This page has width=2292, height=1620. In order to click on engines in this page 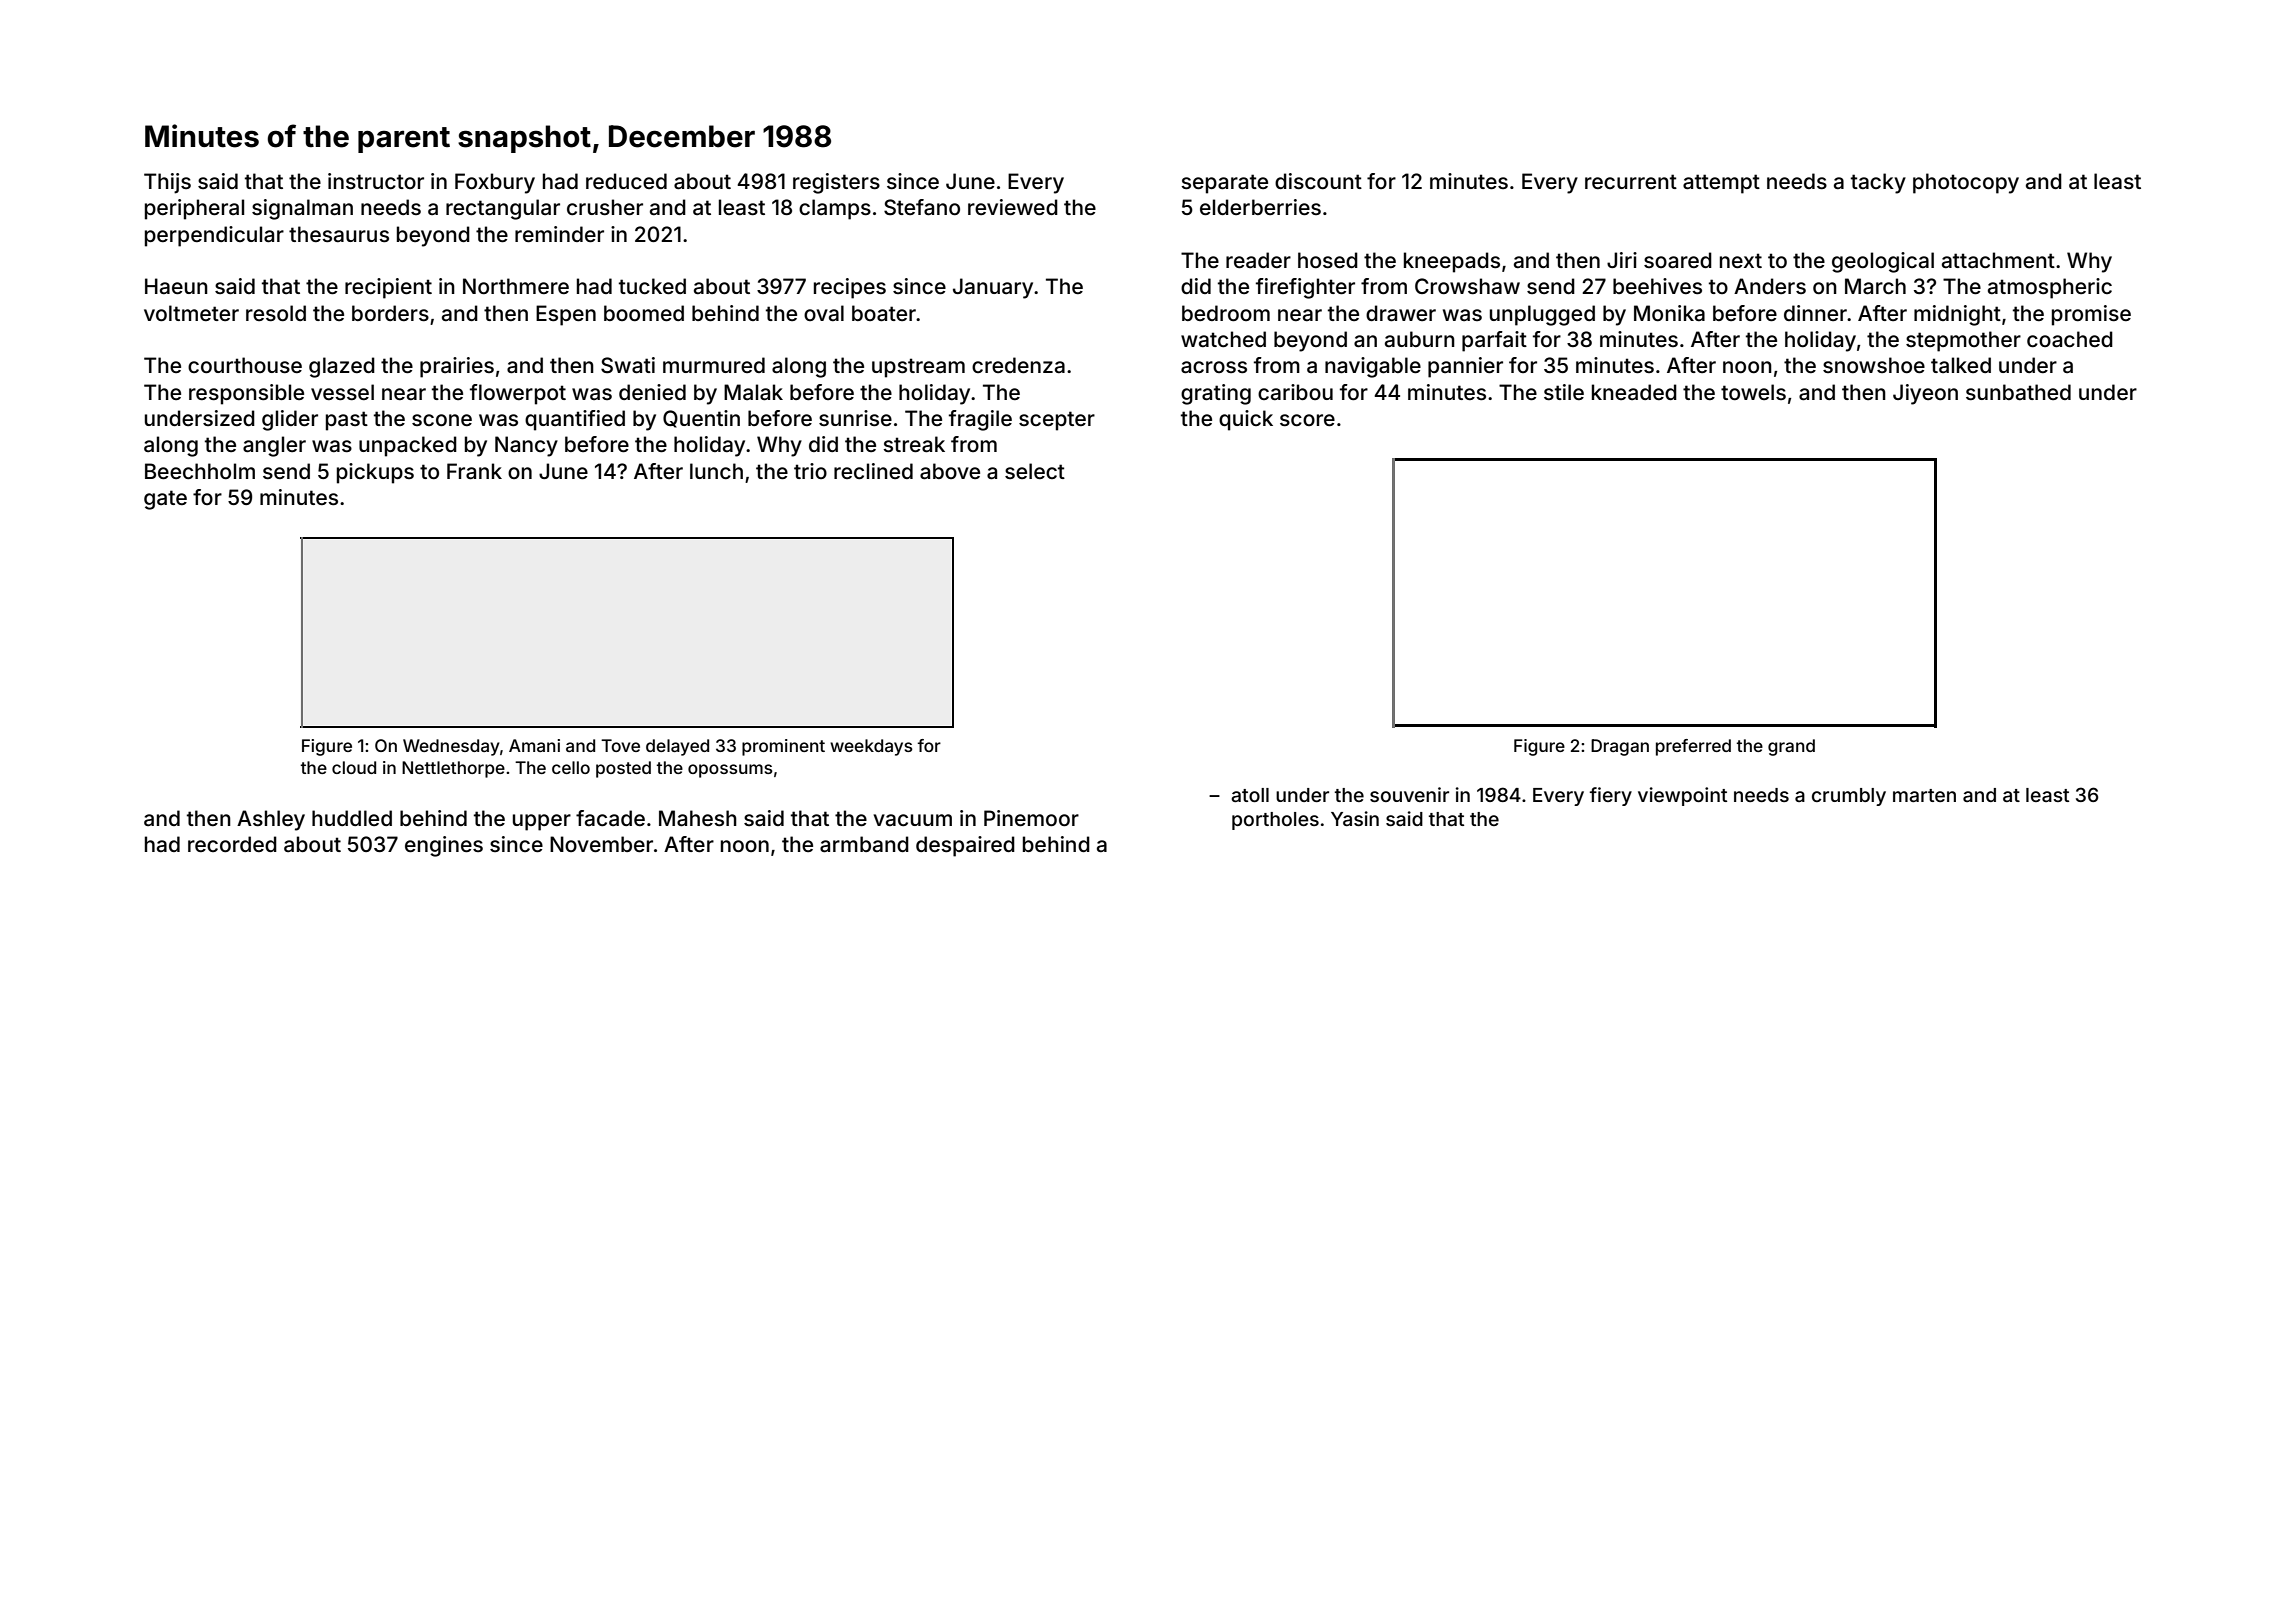, I will do `click(444, 846)`.
